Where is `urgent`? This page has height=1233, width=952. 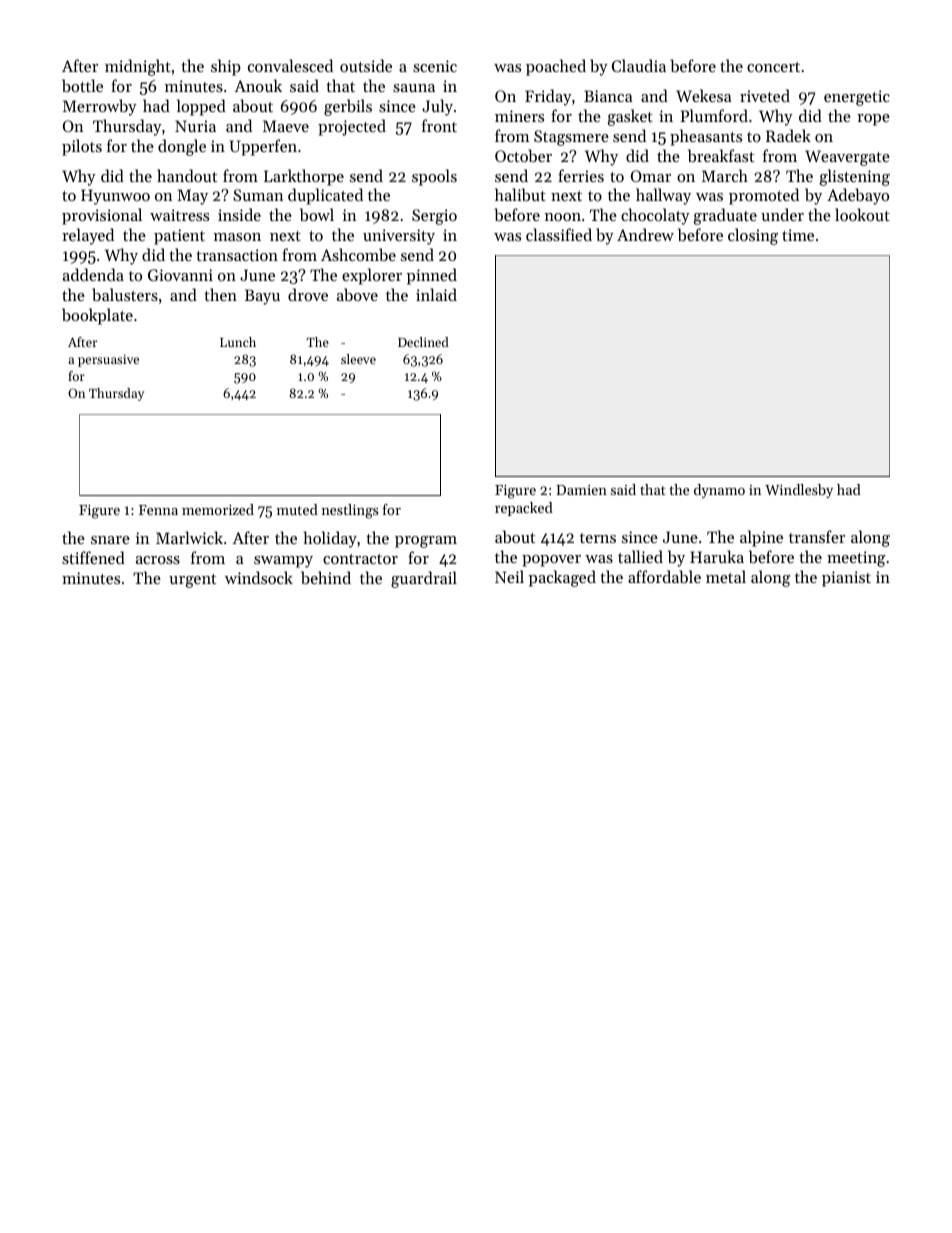
urgent is located at coordinates (192, 581).
